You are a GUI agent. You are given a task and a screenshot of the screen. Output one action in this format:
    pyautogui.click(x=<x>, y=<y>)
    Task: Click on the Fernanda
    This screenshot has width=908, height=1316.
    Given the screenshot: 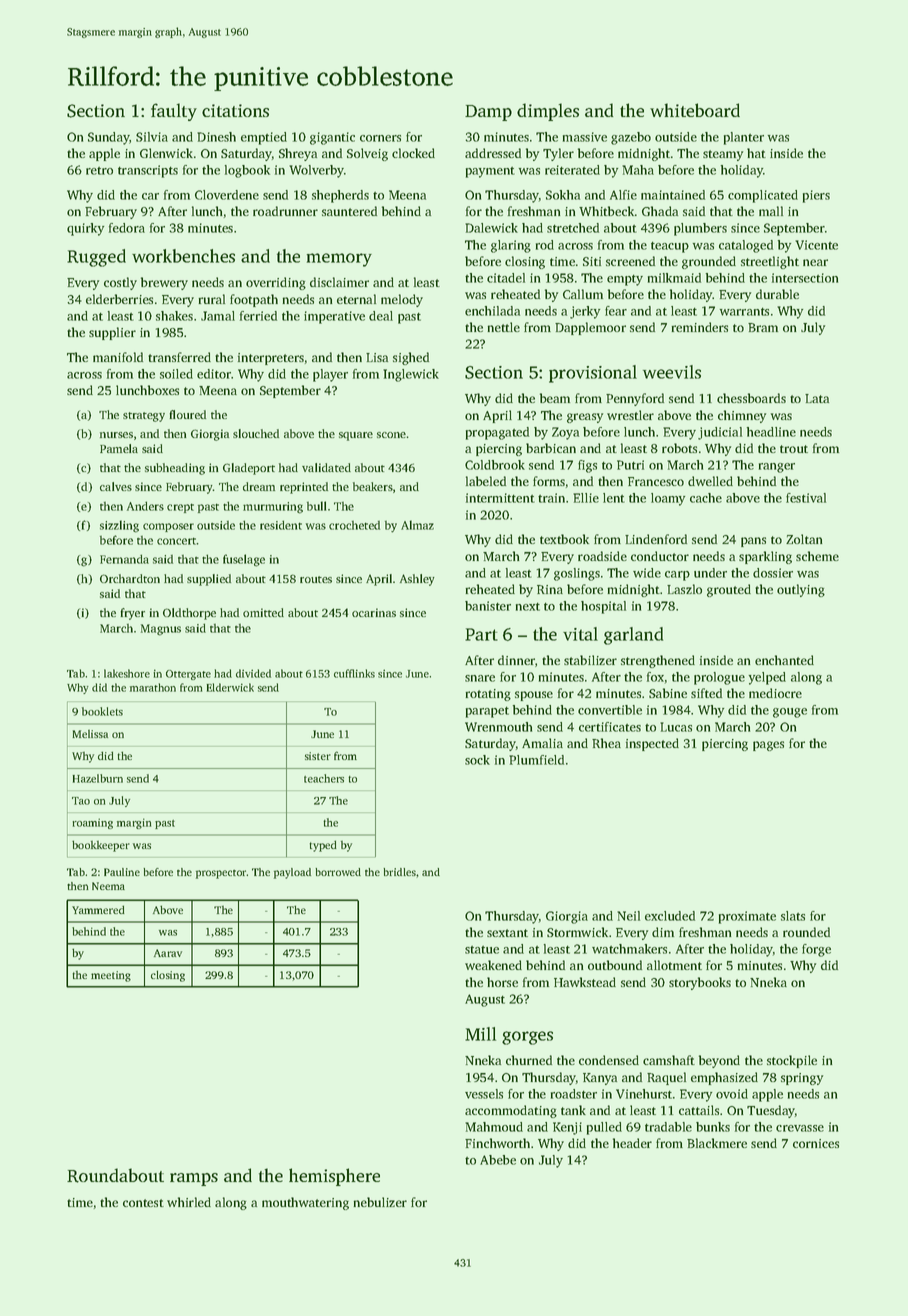 What is the action you would take?
    pyautogui.click(x=124, y=559)
